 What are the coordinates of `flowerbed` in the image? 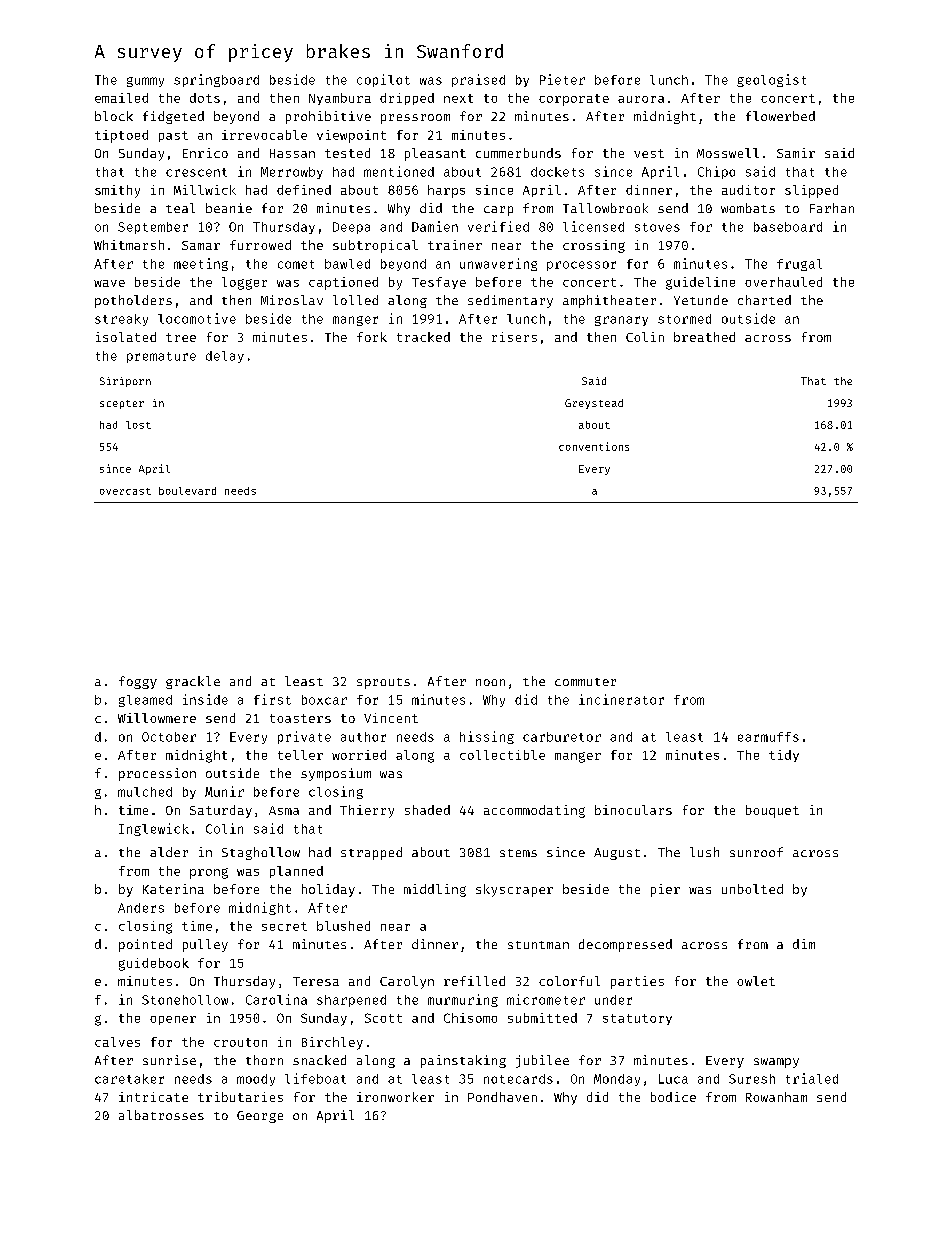 It's located at (780, 116).
